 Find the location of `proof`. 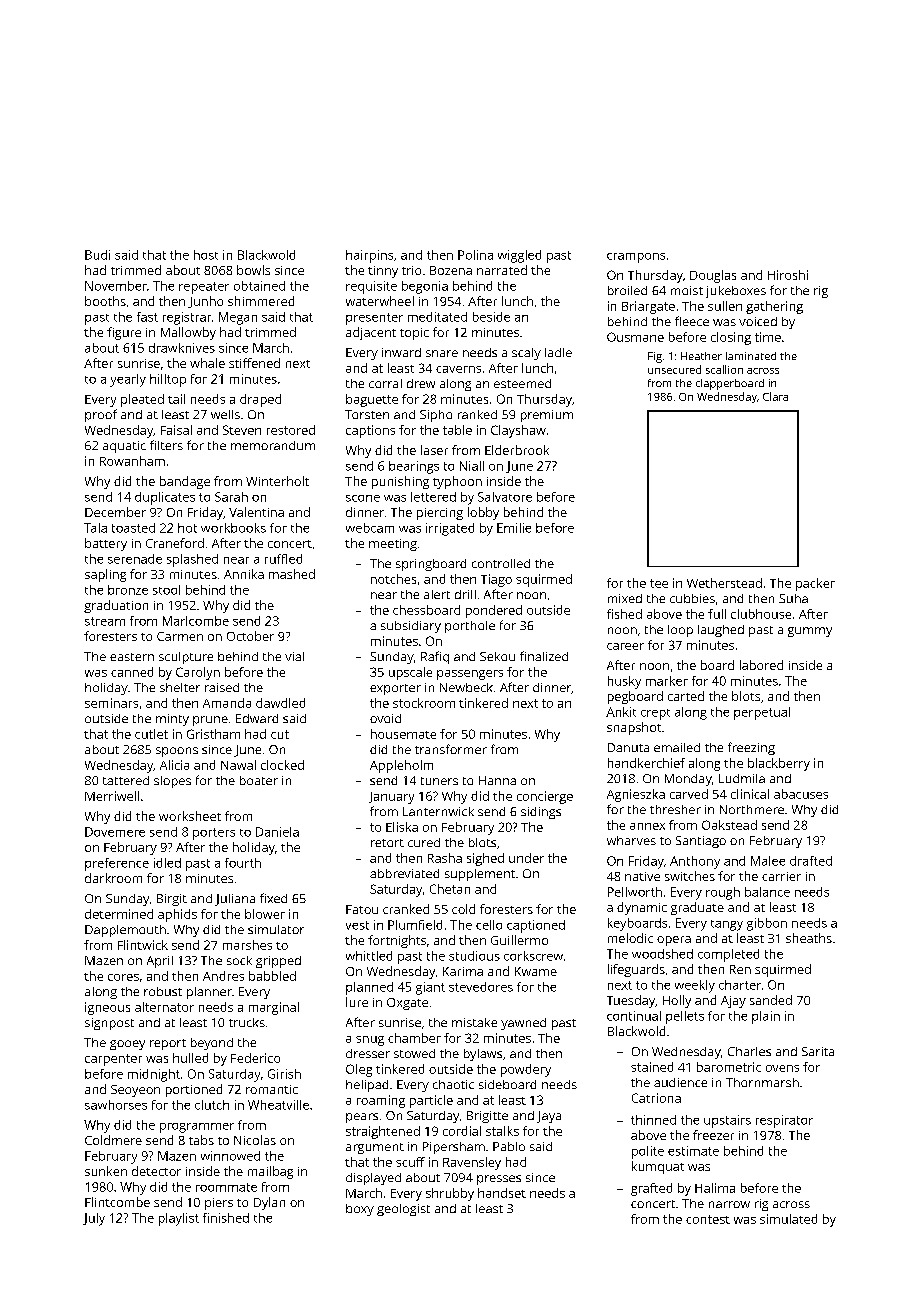

proof is located at coordinates (101, 415).
